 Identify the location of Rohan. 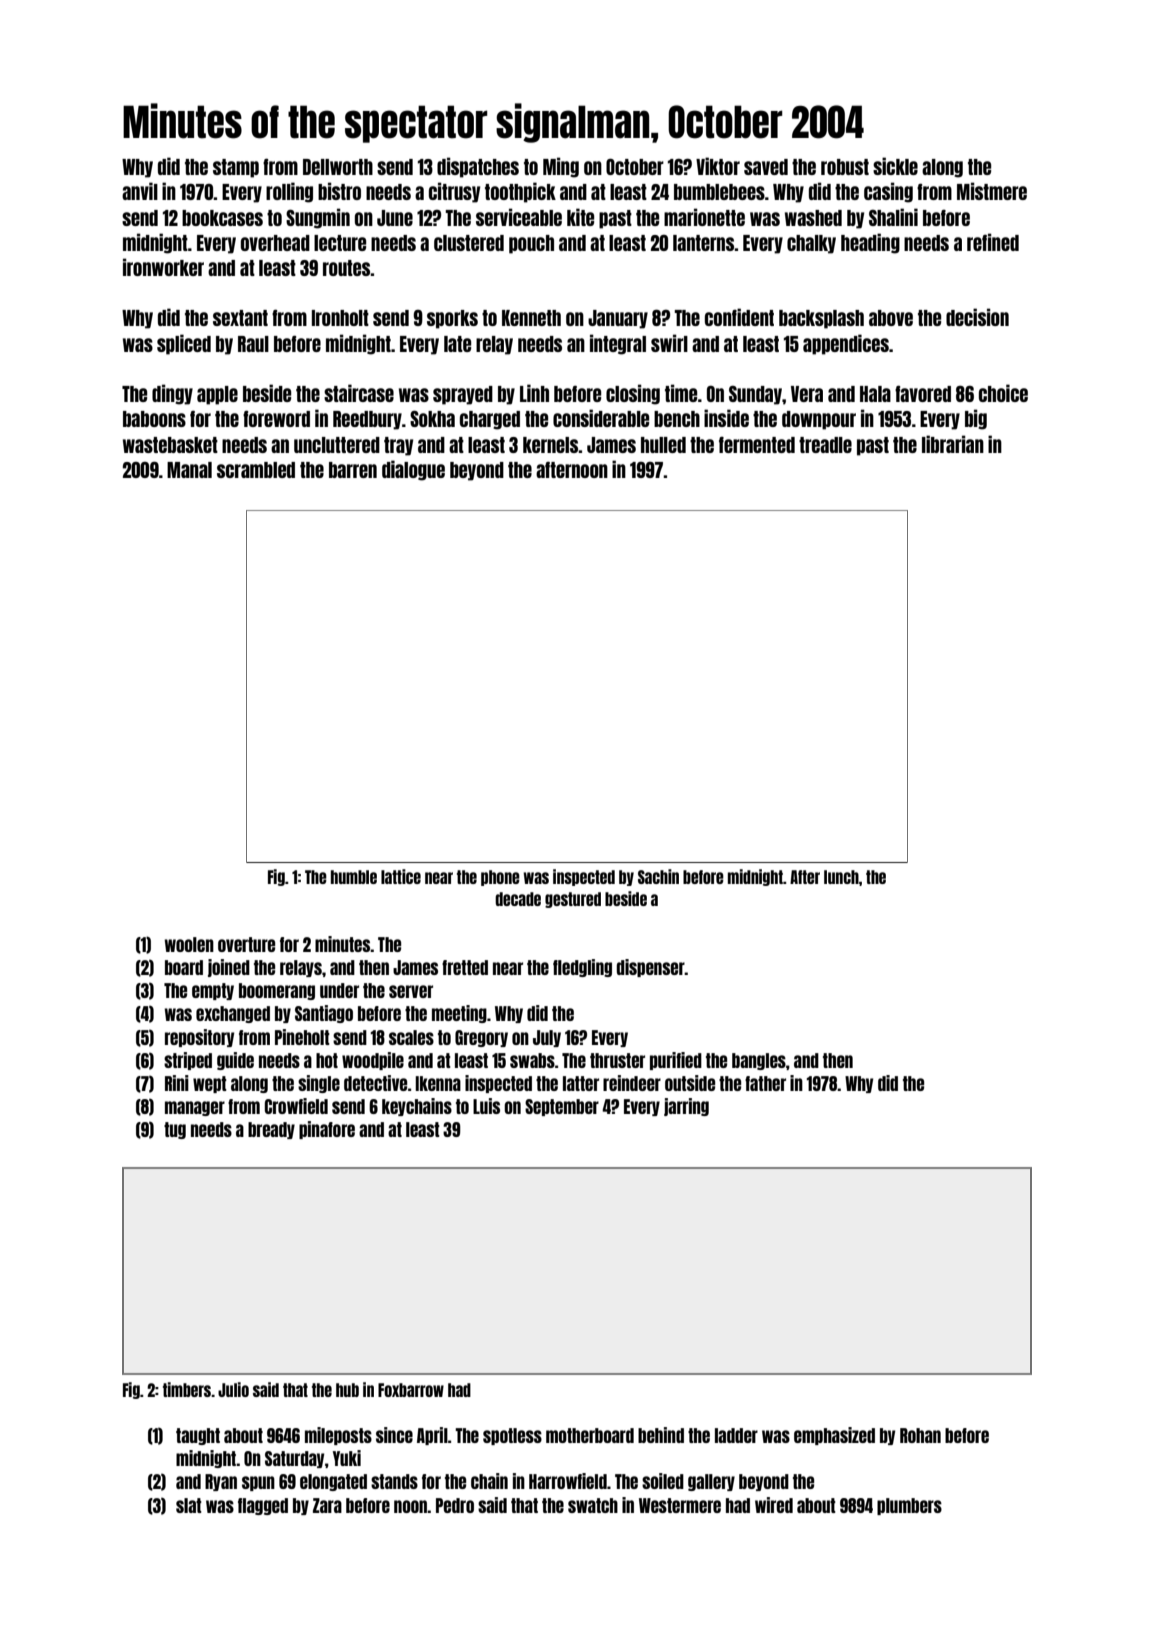
(920, 1435).
